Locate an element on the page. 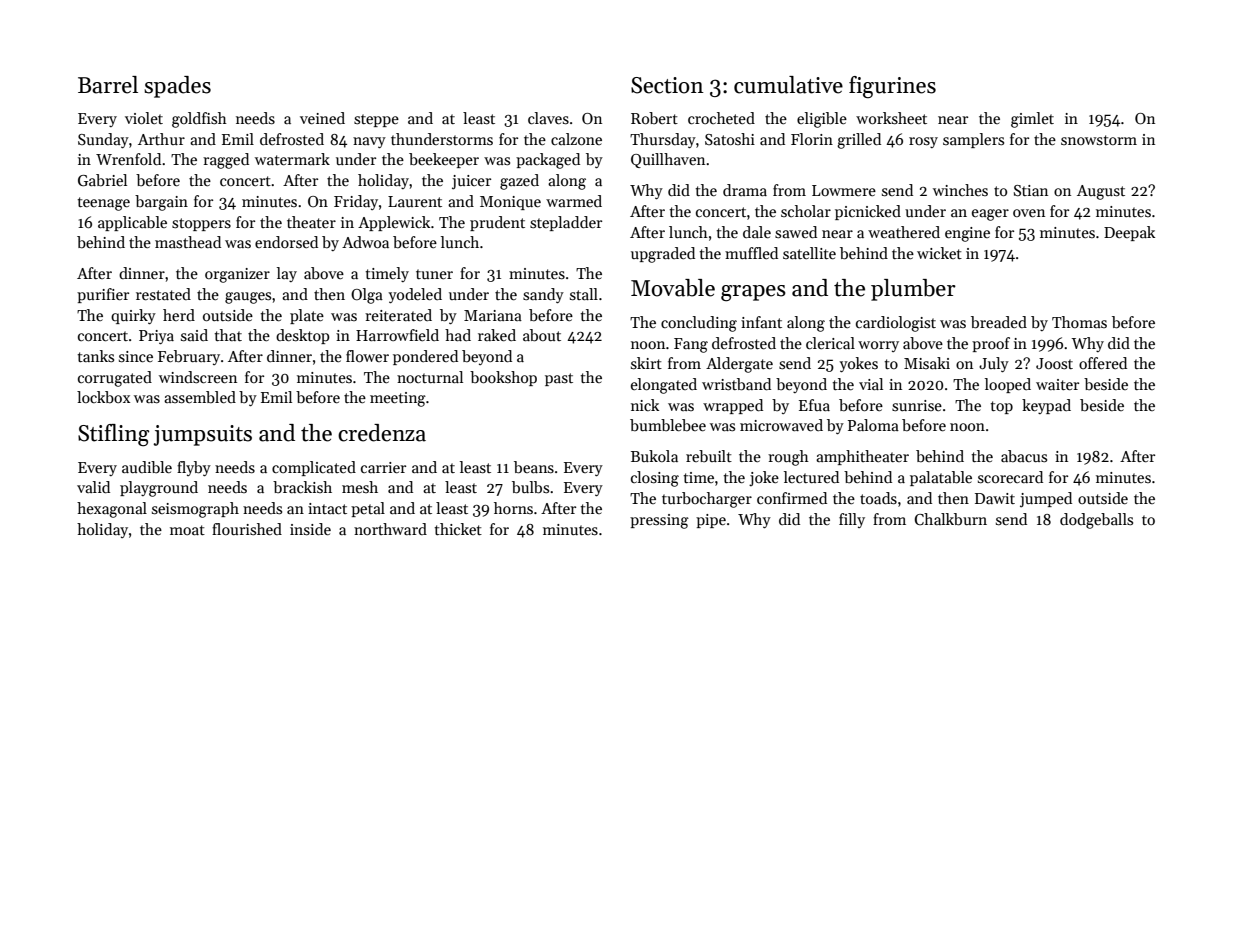  Section is located at coordinates (667, 85).
